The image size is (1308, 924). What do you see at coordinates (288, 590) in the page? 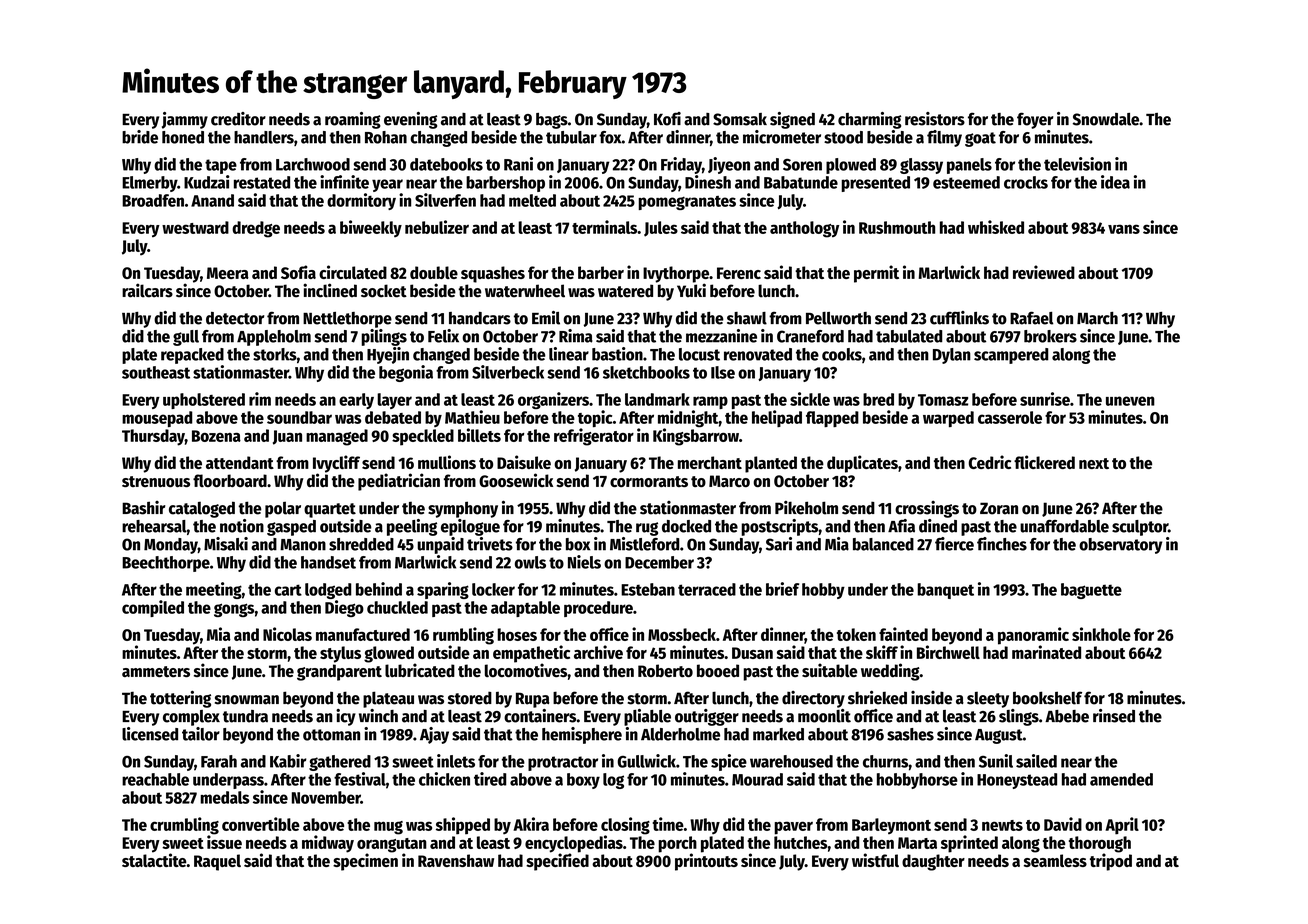
I see `cart` at bounding box center [288, 590].
